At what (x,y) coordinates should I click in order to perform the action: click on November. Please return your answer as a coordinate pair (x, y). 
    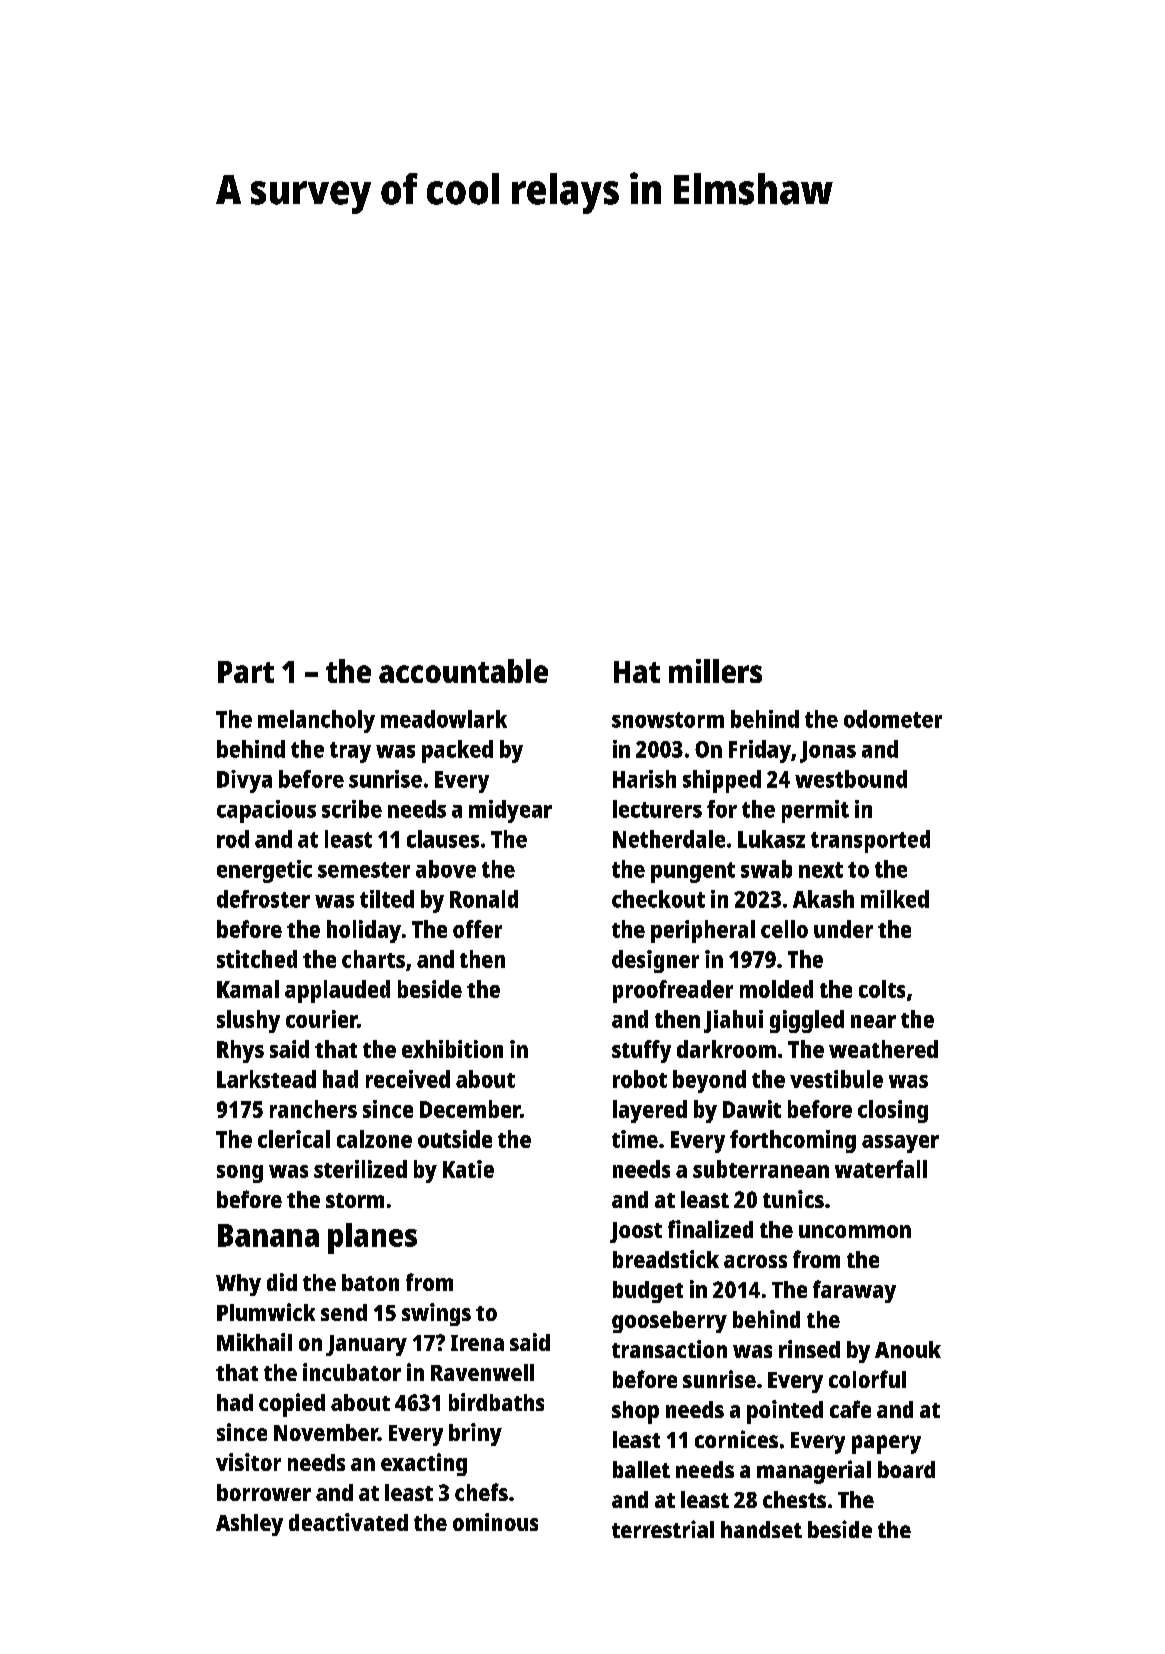
    Looking at the image, I should click on (326, 1432).
